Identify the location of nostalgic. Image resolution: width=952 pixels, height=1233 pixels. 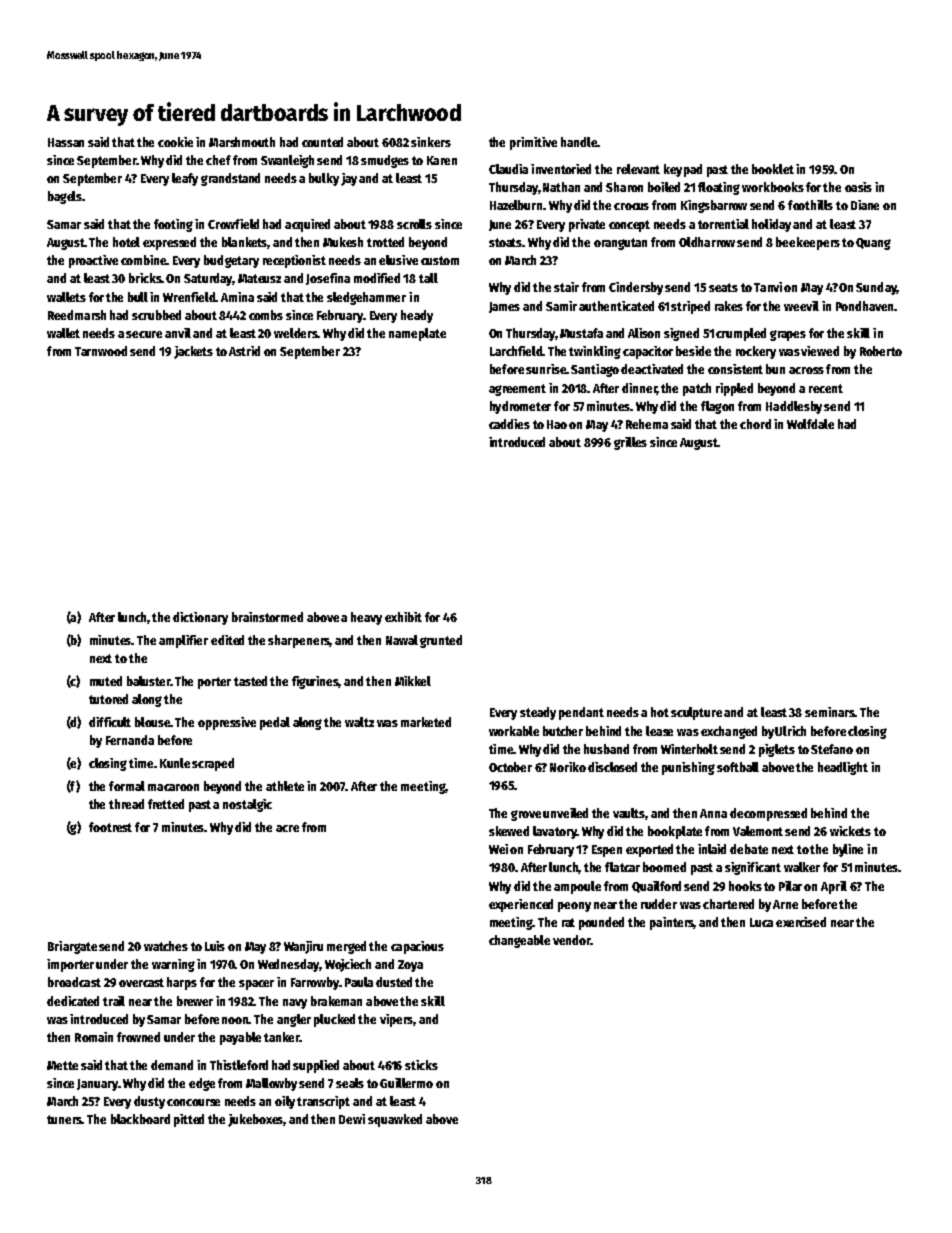
(247, 805).
